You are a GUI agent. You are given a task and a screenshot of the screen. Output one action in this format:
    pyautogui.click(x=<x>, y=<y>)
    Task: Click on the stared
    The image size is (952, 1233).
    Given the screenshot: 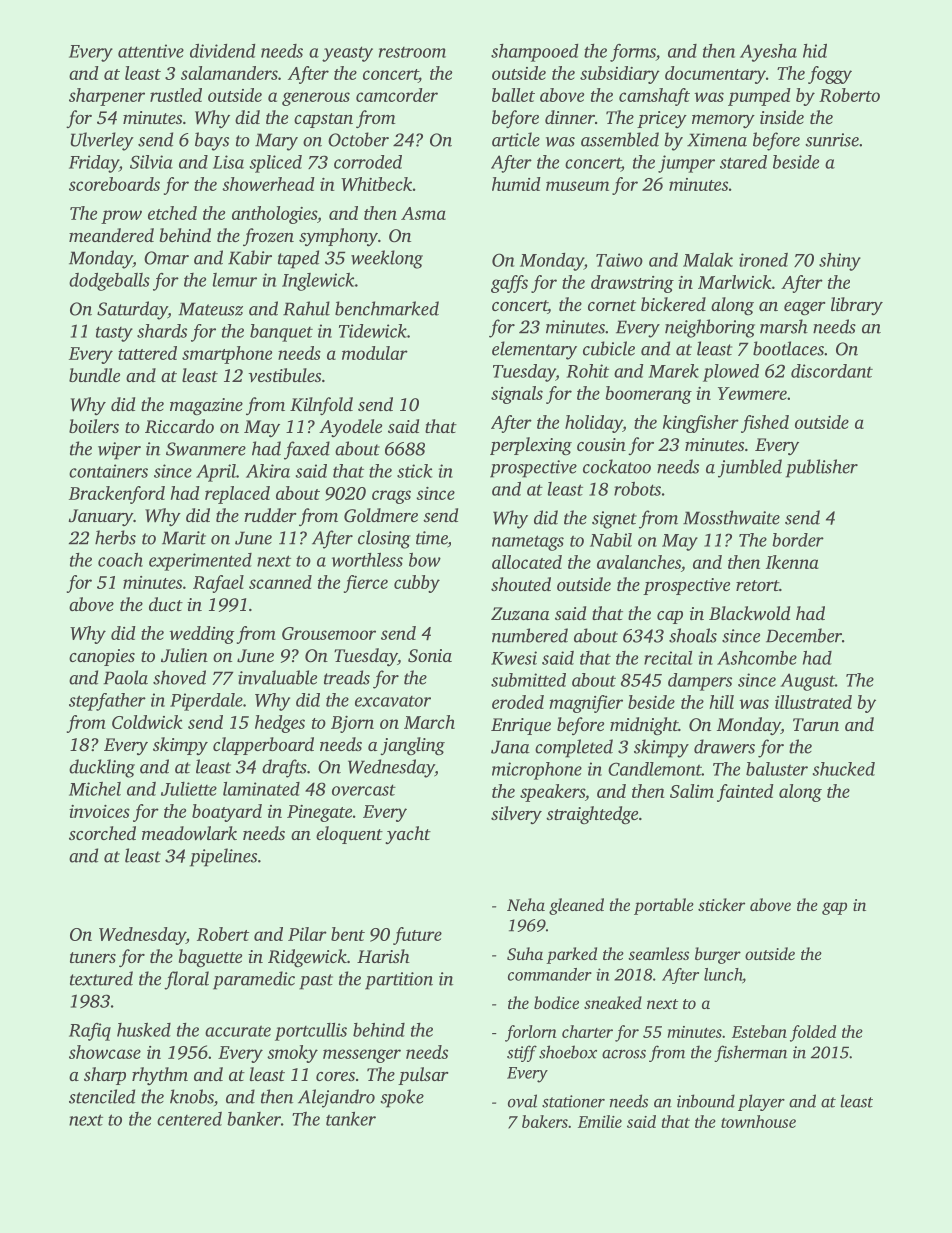 What is the action you would take?
    pyautogui.click(x=743, y=162)
